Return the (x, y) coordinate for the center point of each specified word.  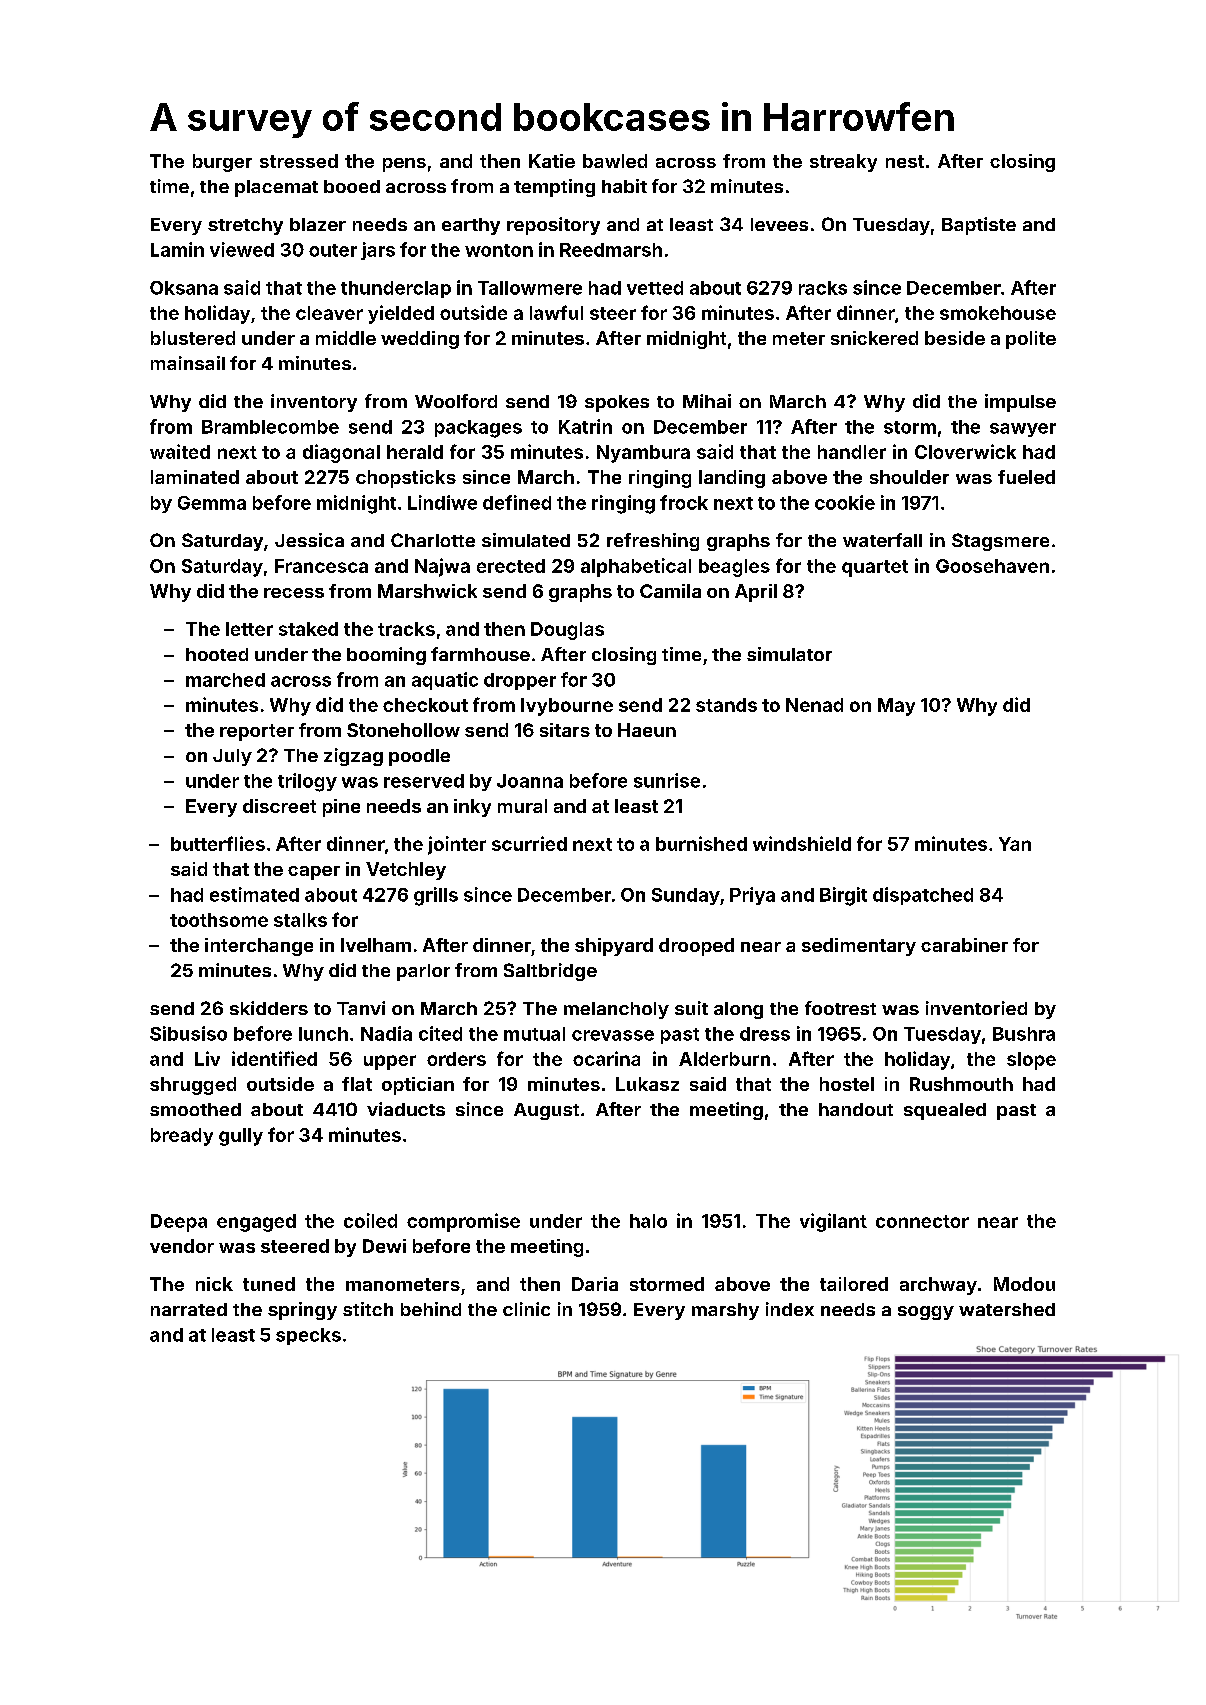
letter (249, 629)
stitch (368, 1309)
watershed (1007, 1309)
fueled (1026, 477)
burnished (701, 843)
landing (732, 479)
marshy (725, 1311)
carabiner (964, 945)
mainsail (188, 363)
